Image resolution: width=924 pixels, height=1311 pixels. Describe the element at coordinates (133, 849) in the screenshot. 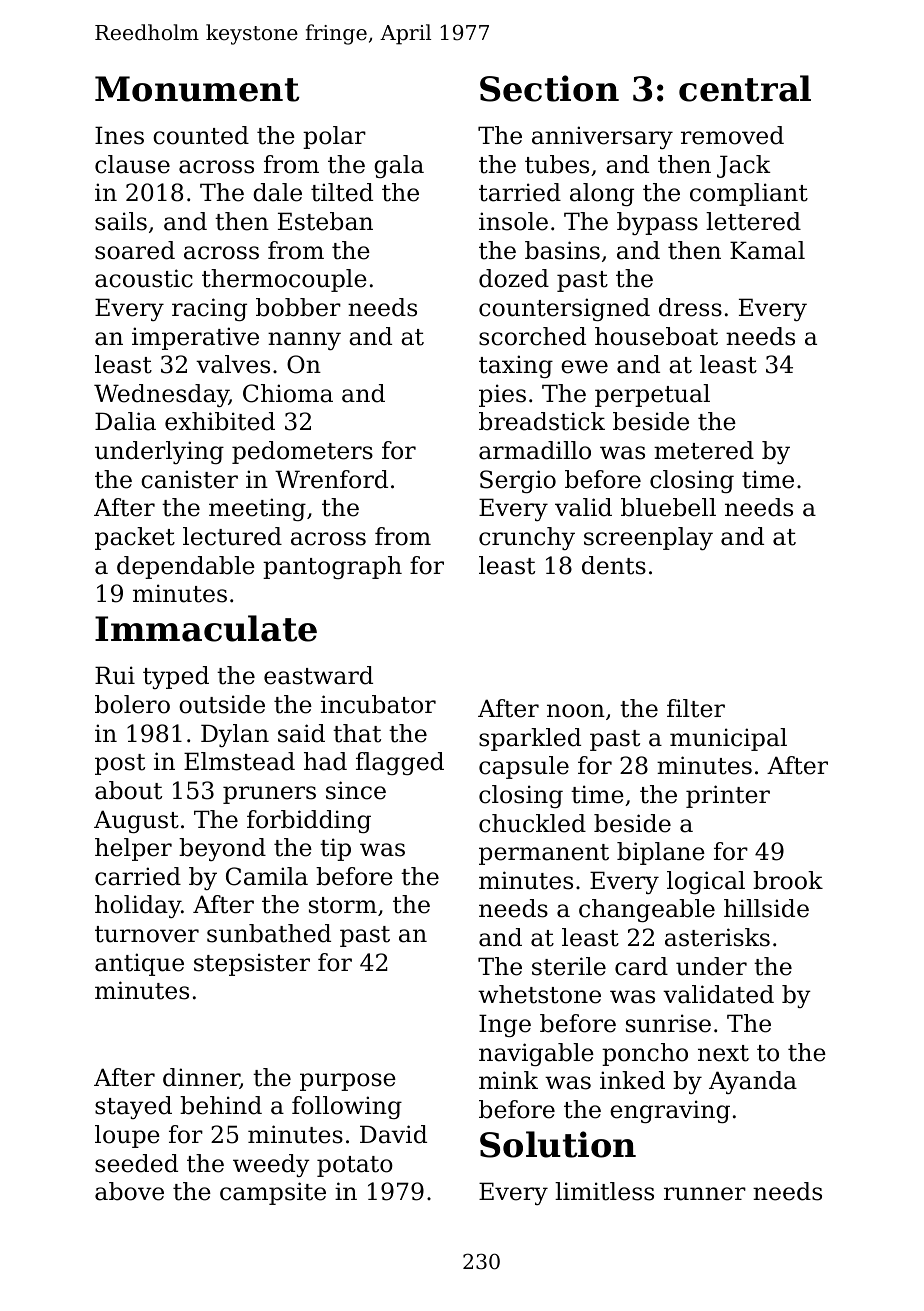

I see `helper` at that location.
